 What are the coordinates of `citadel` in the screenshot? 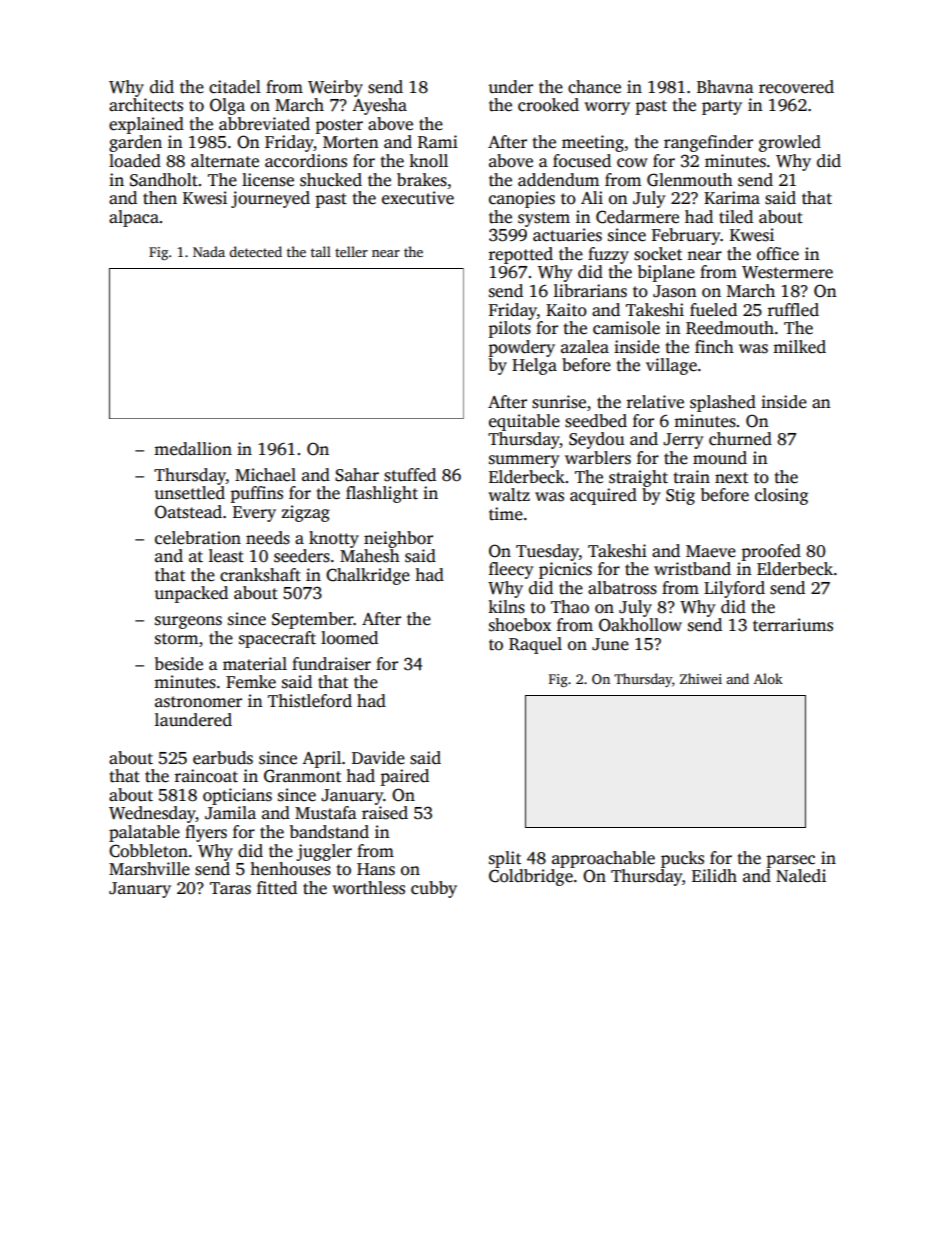 It's located at (235, 87).
